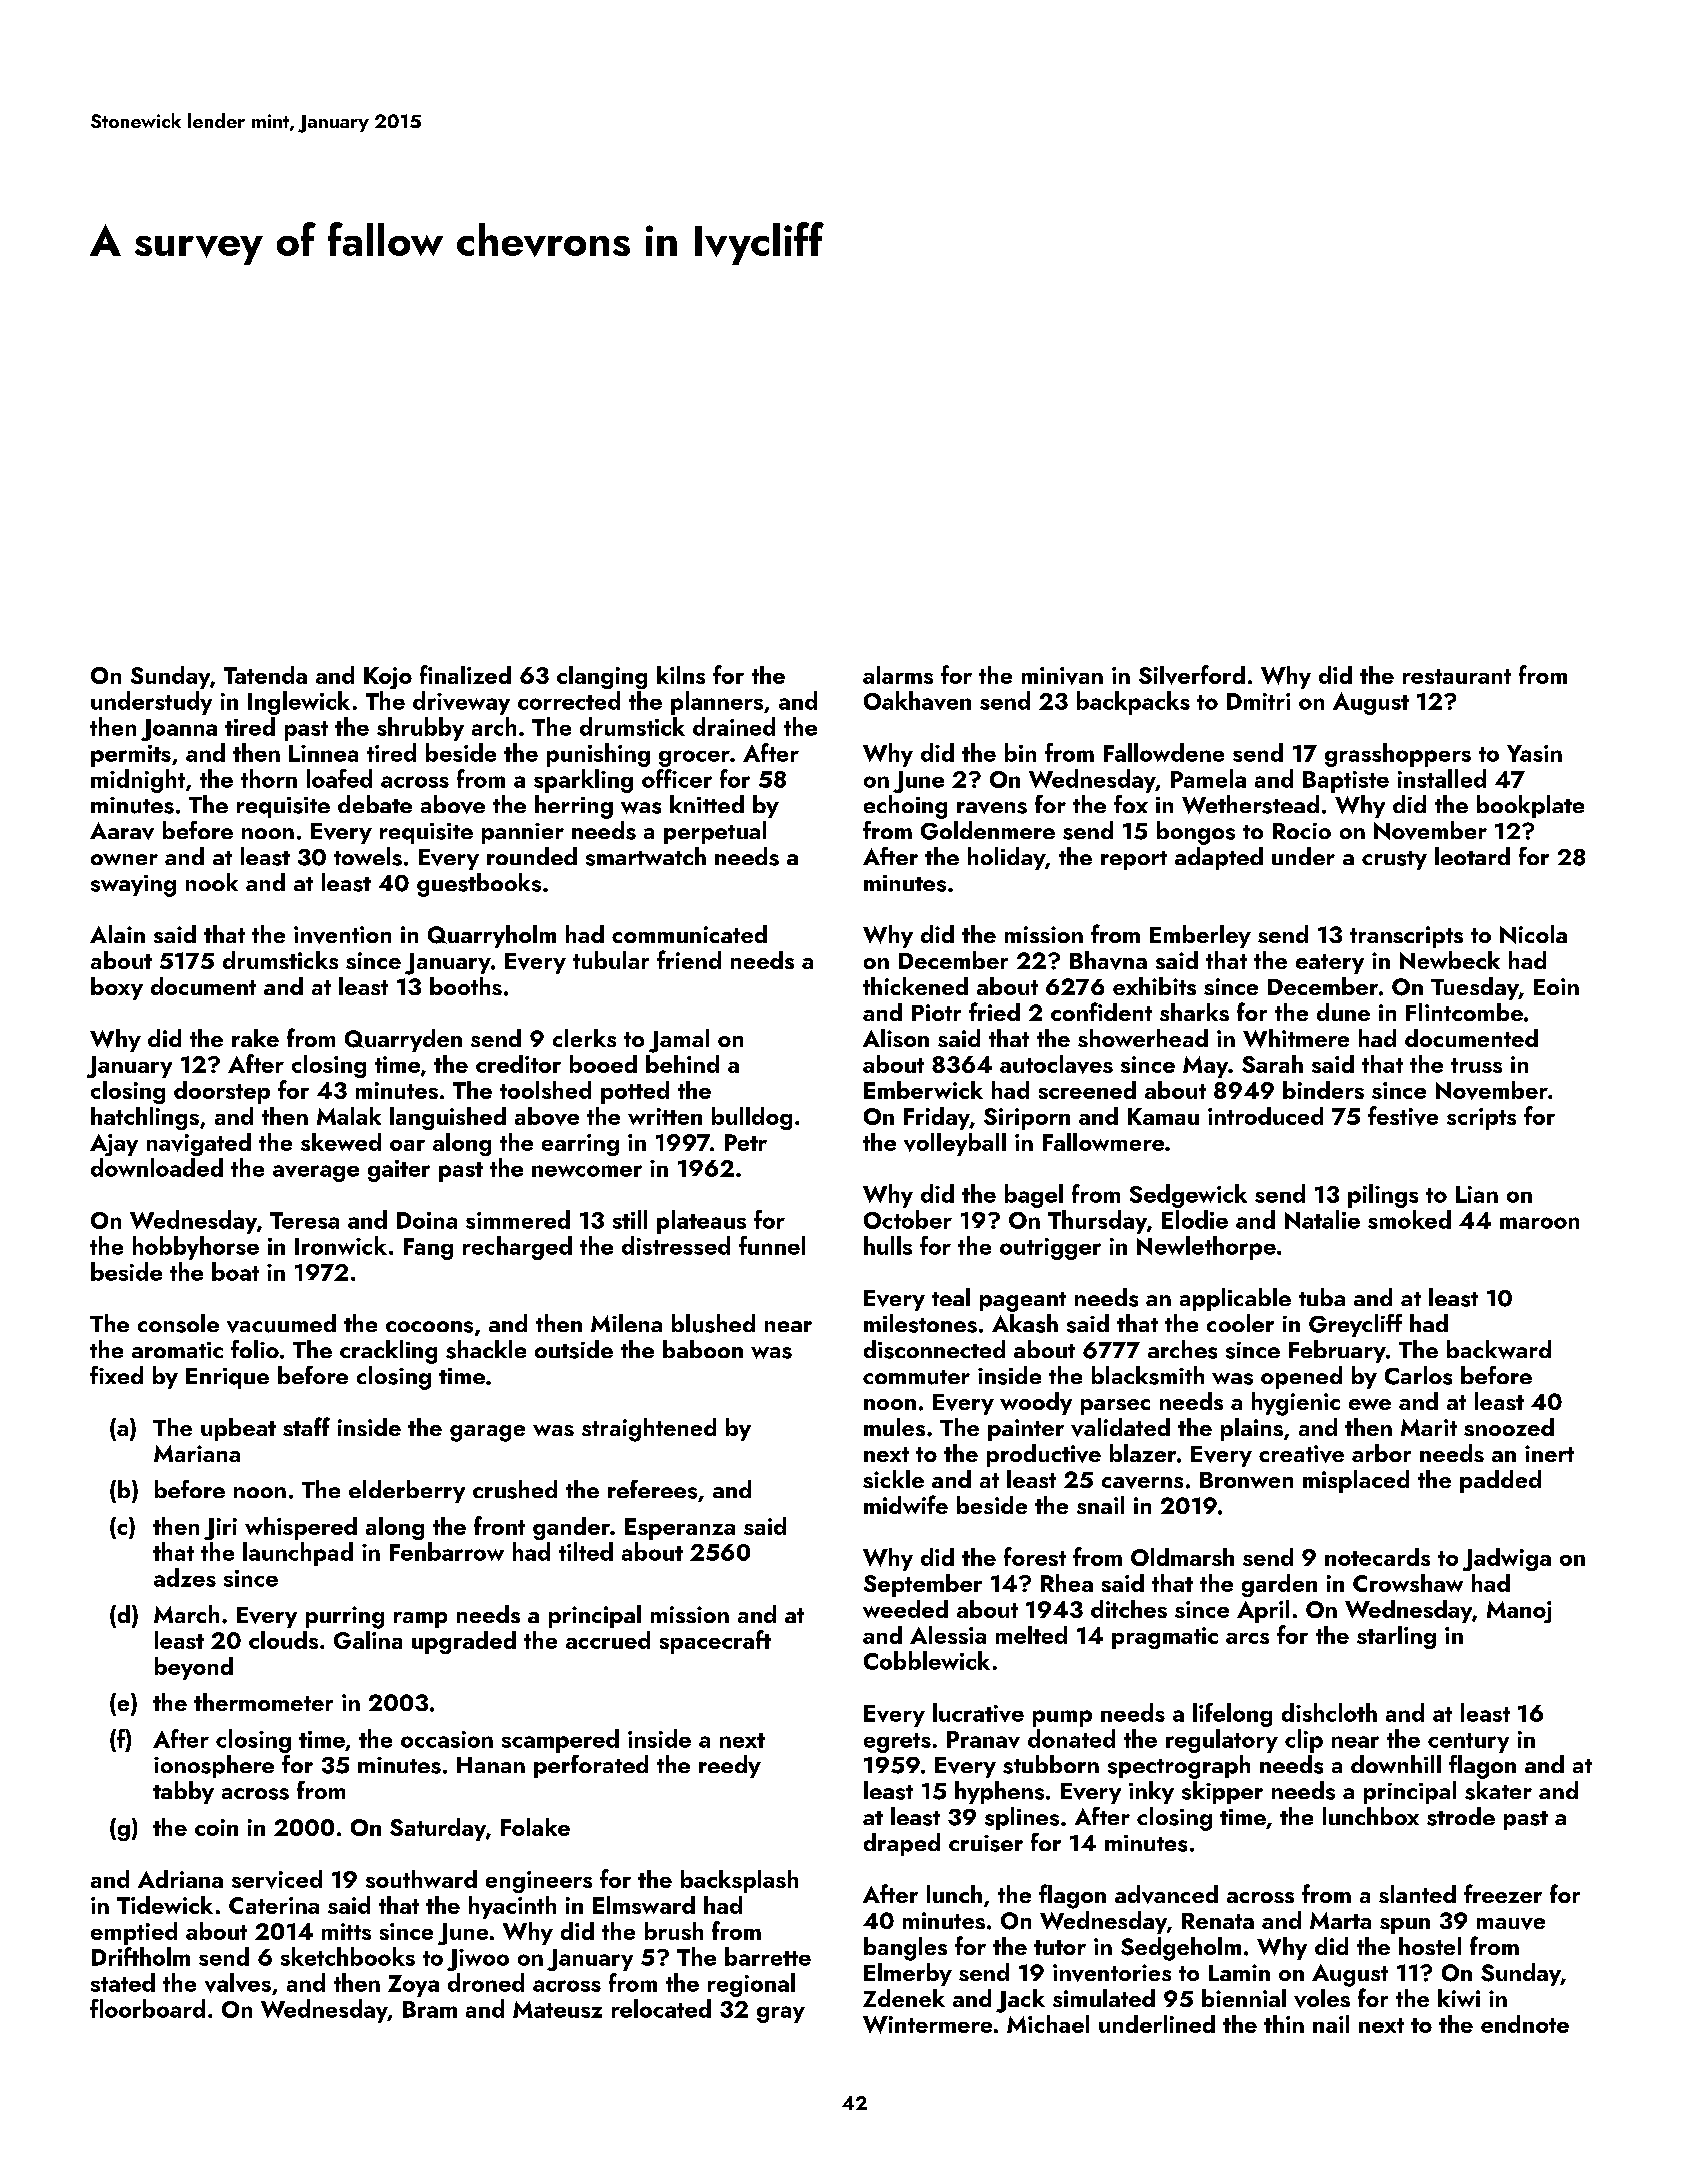 The height and width of the document is (2178, 1683). What do you see at coordinates (265, 675) in the document?
I see `Tatenda` at bounding box center [265, 675].
